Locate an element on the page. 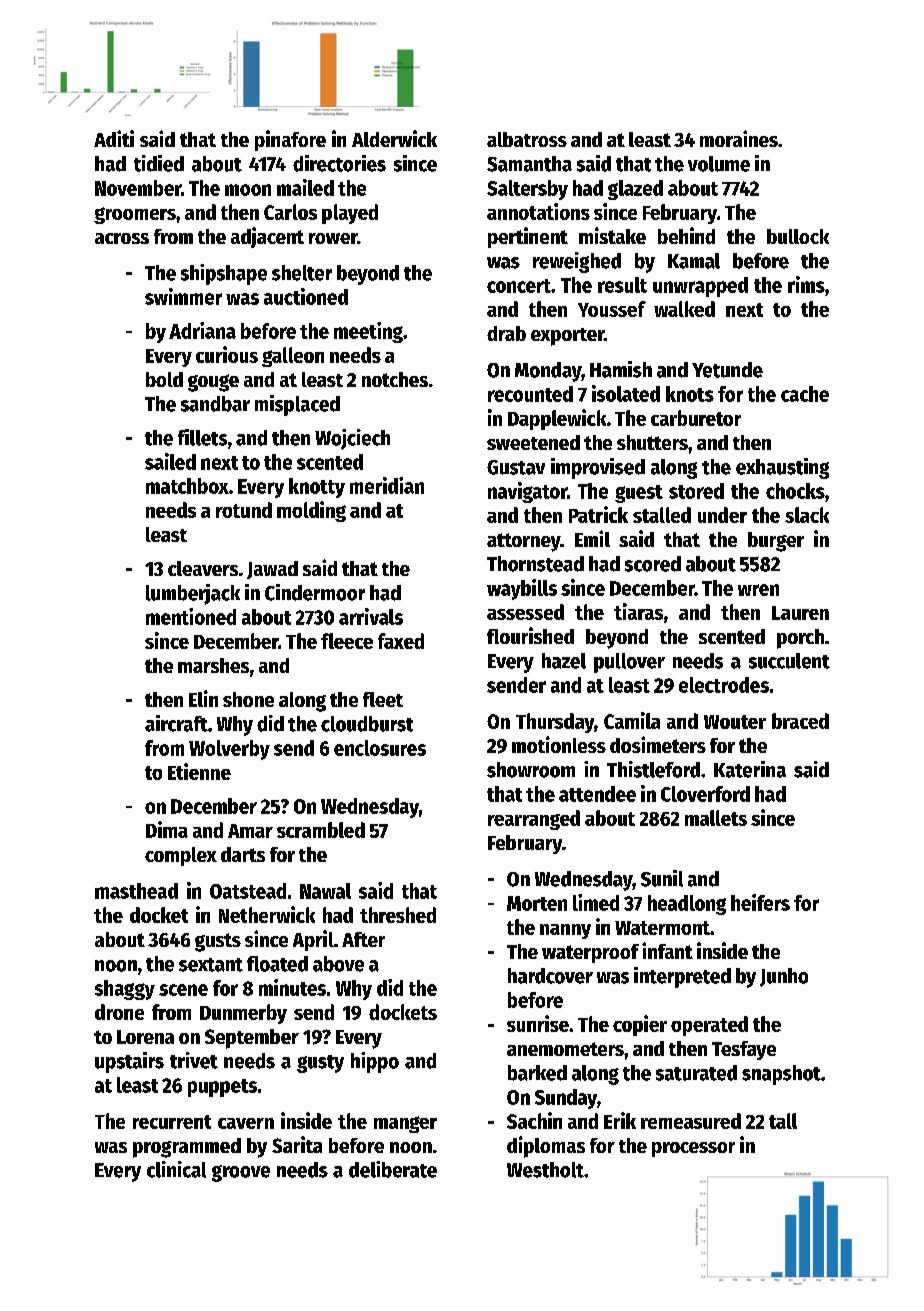 This image has width=924, height=1311. meeting is located at coordinates (368, 332).
